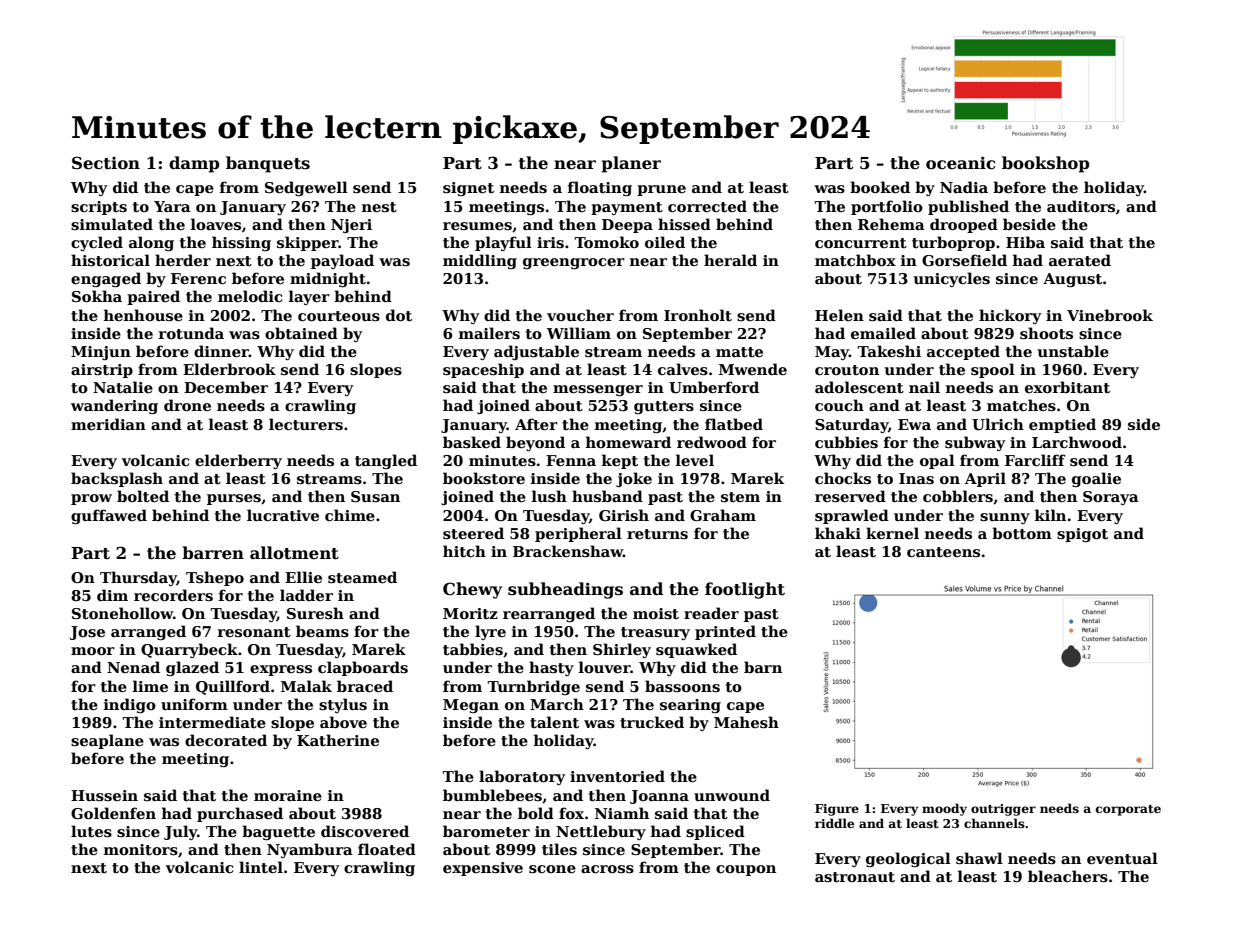 Image resolution: width=1233 pixels, height=952 pixels. What do you see at coordinates (834, 823) in the screenshot?
I see `riddle` at bounding box center [834, 823].
